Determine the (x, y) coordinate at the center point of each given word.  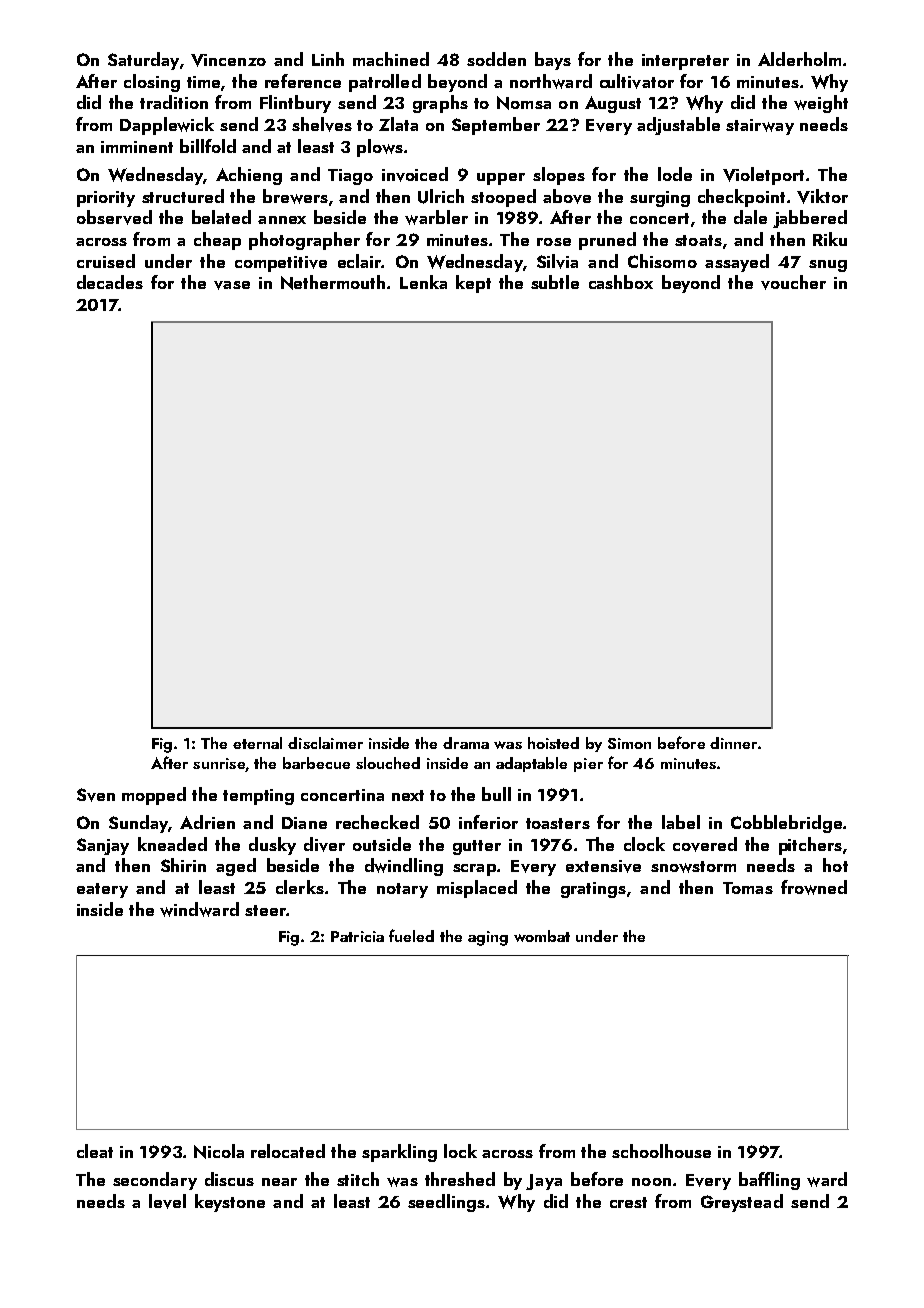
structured (183, 196)
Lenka (423, 282)
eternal (257, 743)
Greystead (742, 1203)
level (167, 1201)
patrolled (385, 83)
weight (821, 104)
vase (232, 285)
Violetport (763, 176)
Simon (629, 743)
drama (466, 743)
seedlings (446, 1203)
